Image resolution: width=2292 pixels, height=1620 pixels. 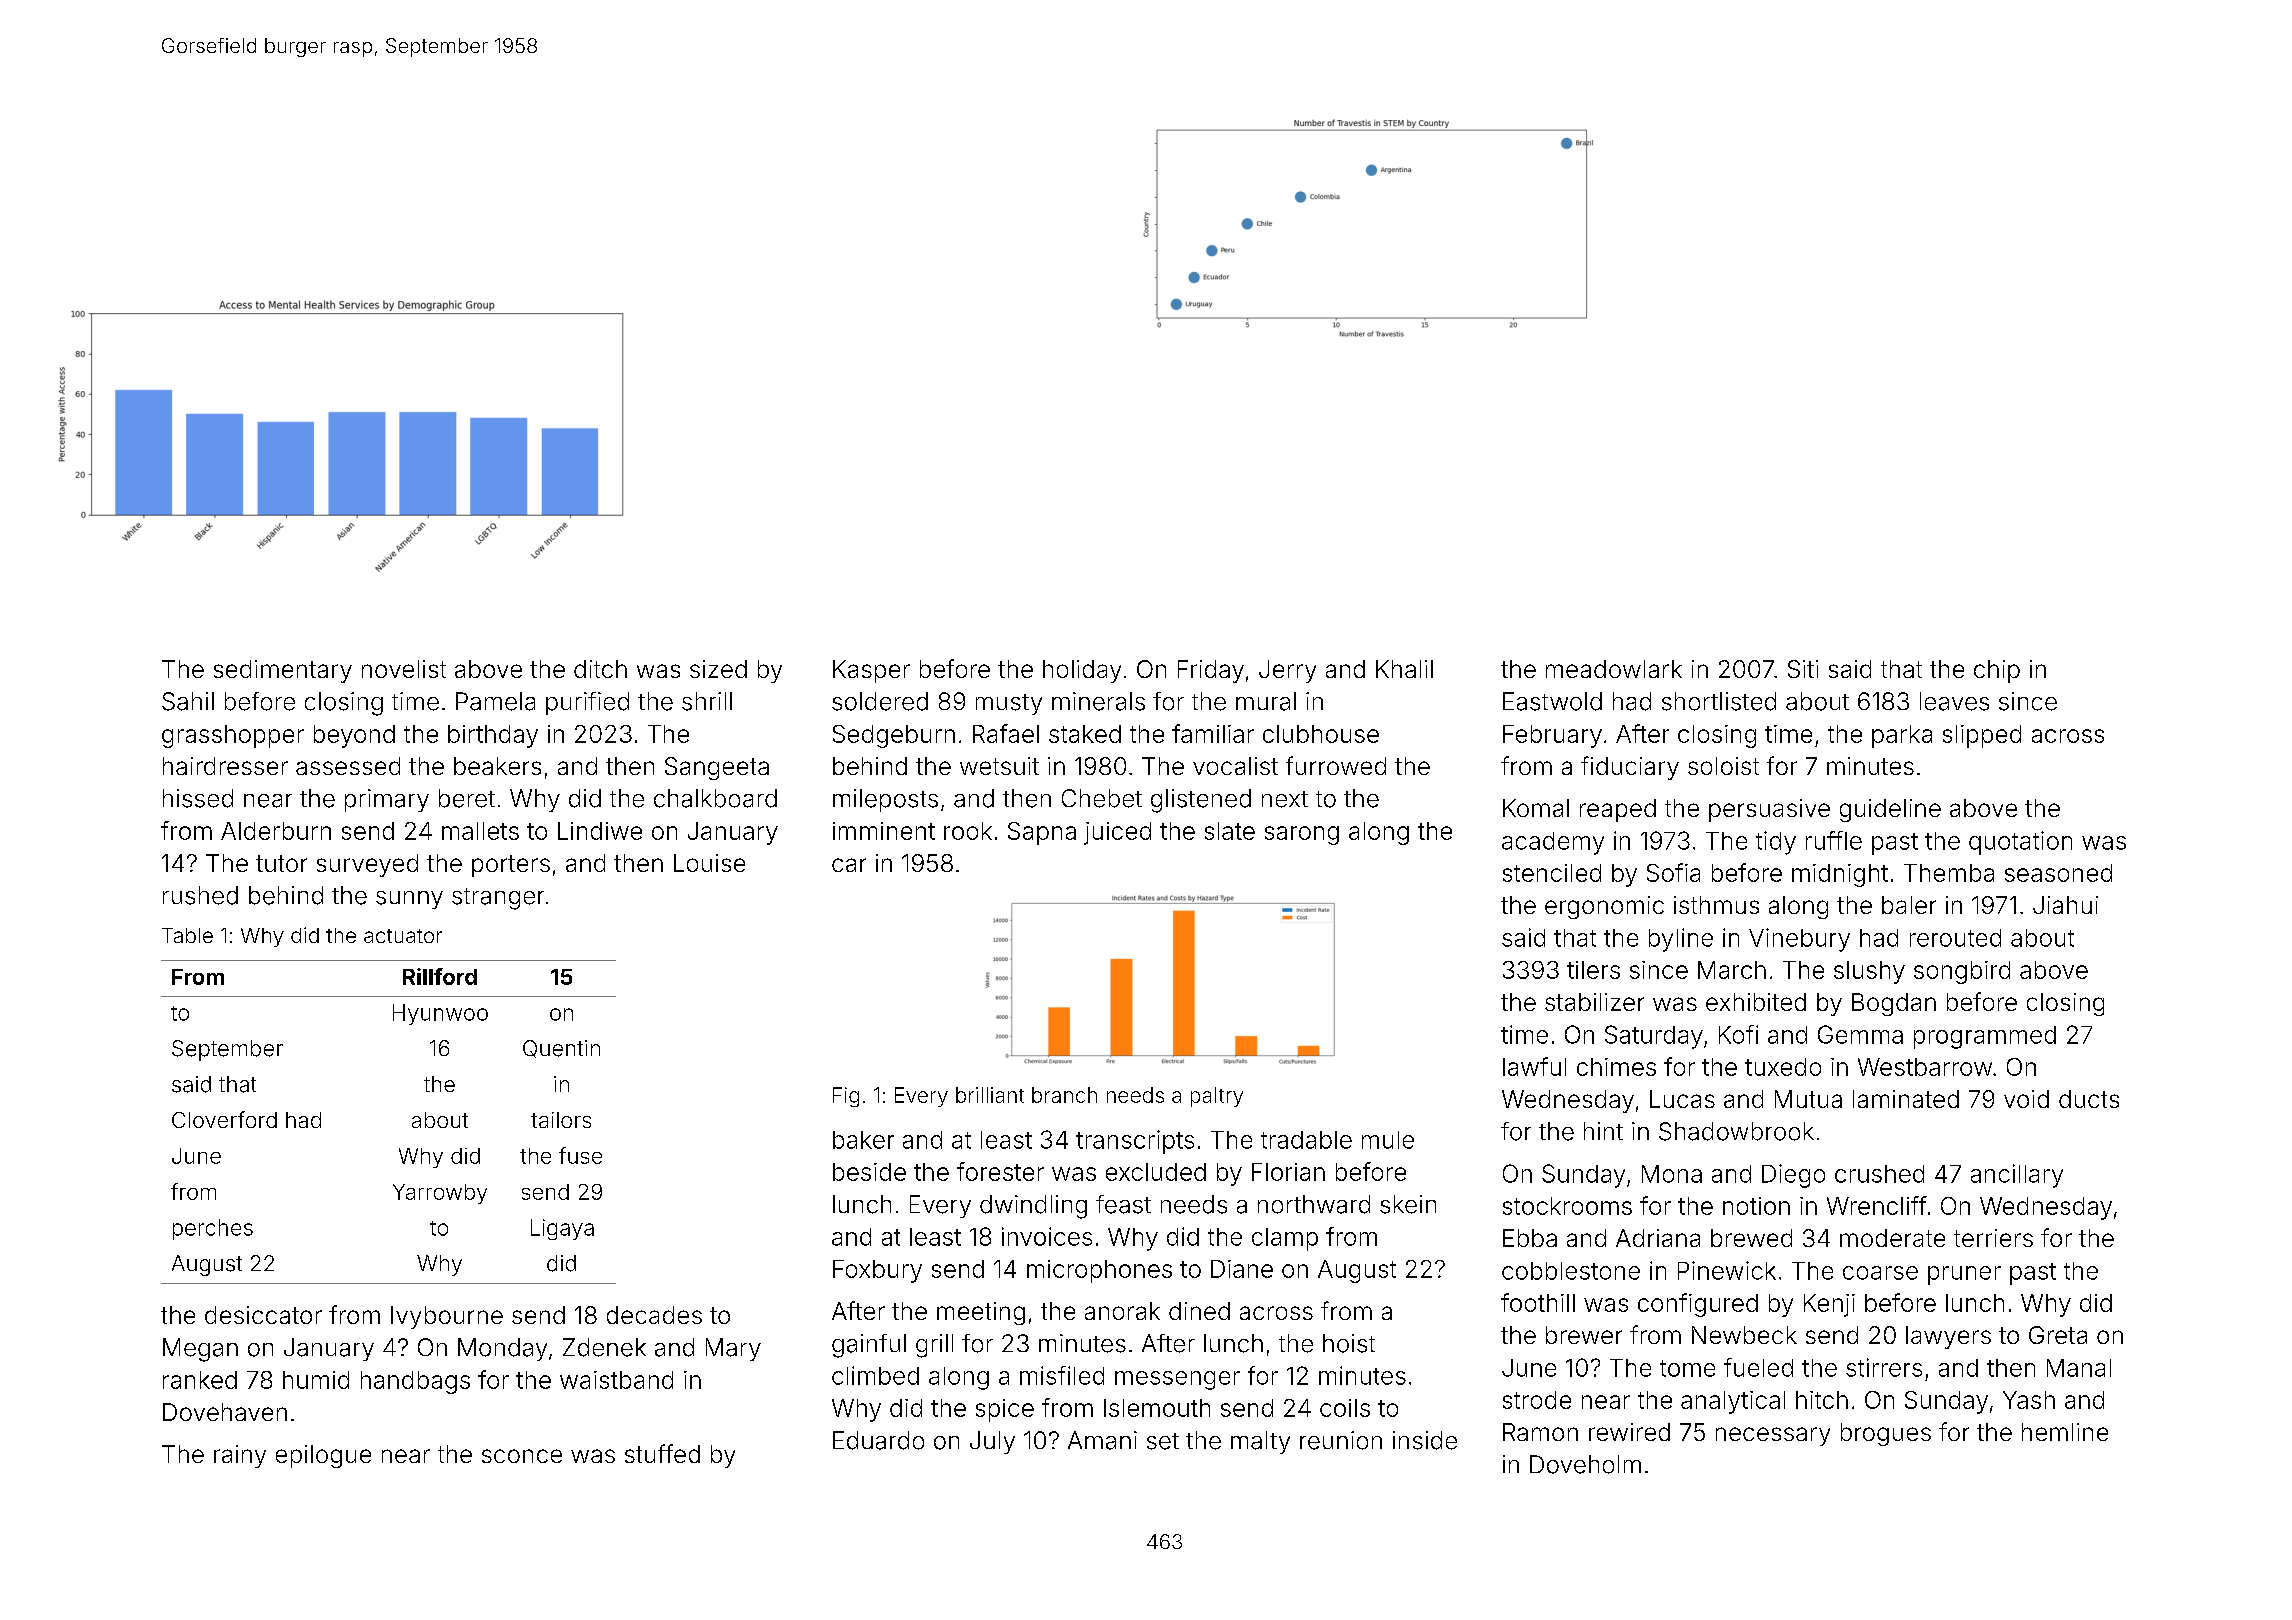 I want to click on laminated, so click(x=1906, y=1099).
